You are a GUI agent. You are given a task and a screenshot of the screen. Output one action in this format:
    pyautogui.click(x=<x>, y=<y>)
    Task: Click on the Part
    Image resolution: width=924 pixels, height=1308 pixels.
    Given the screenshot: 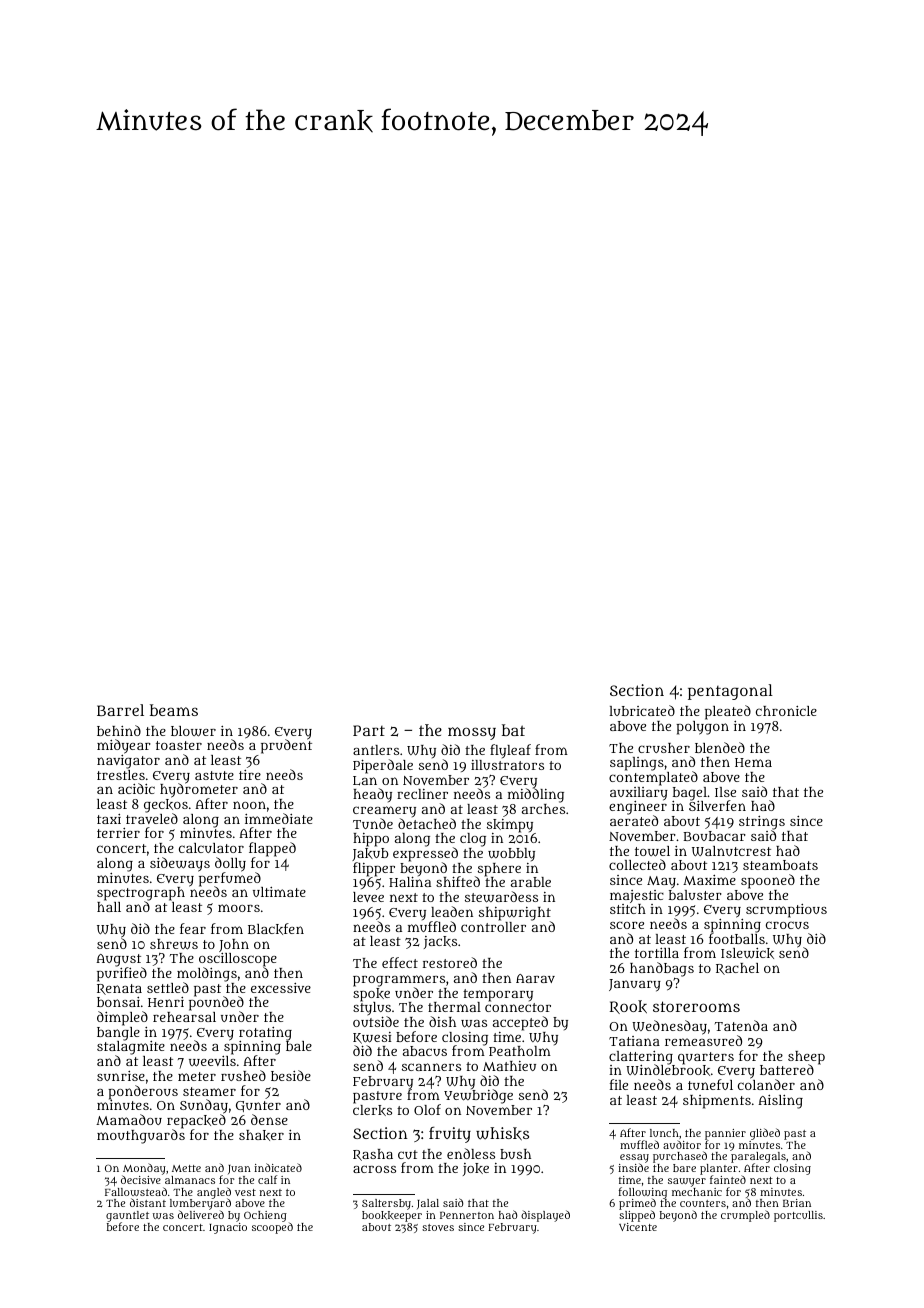 What is the action you would take?
    pyautogui.click(x=369, y=730)
